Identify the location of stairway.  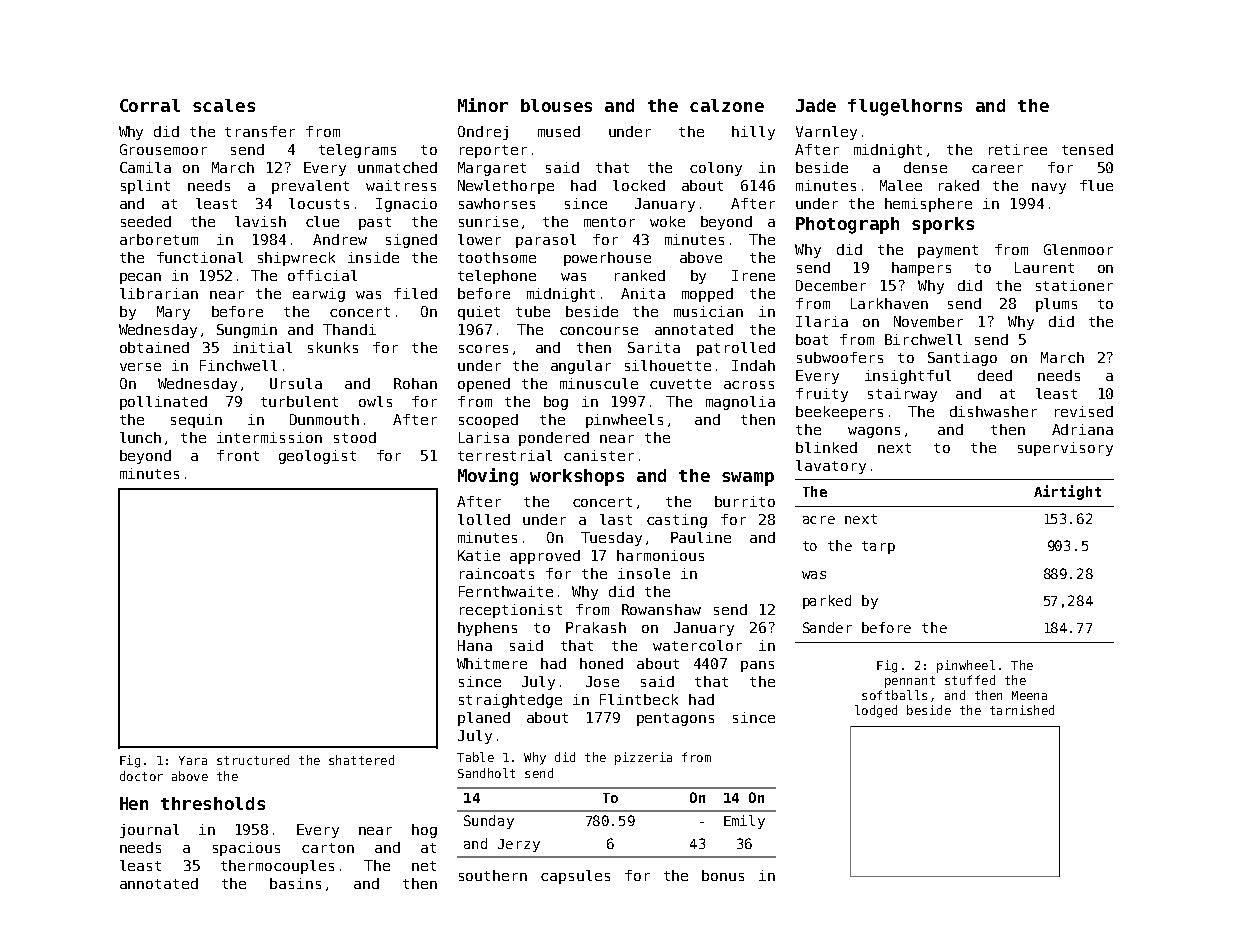
(902, 395).
